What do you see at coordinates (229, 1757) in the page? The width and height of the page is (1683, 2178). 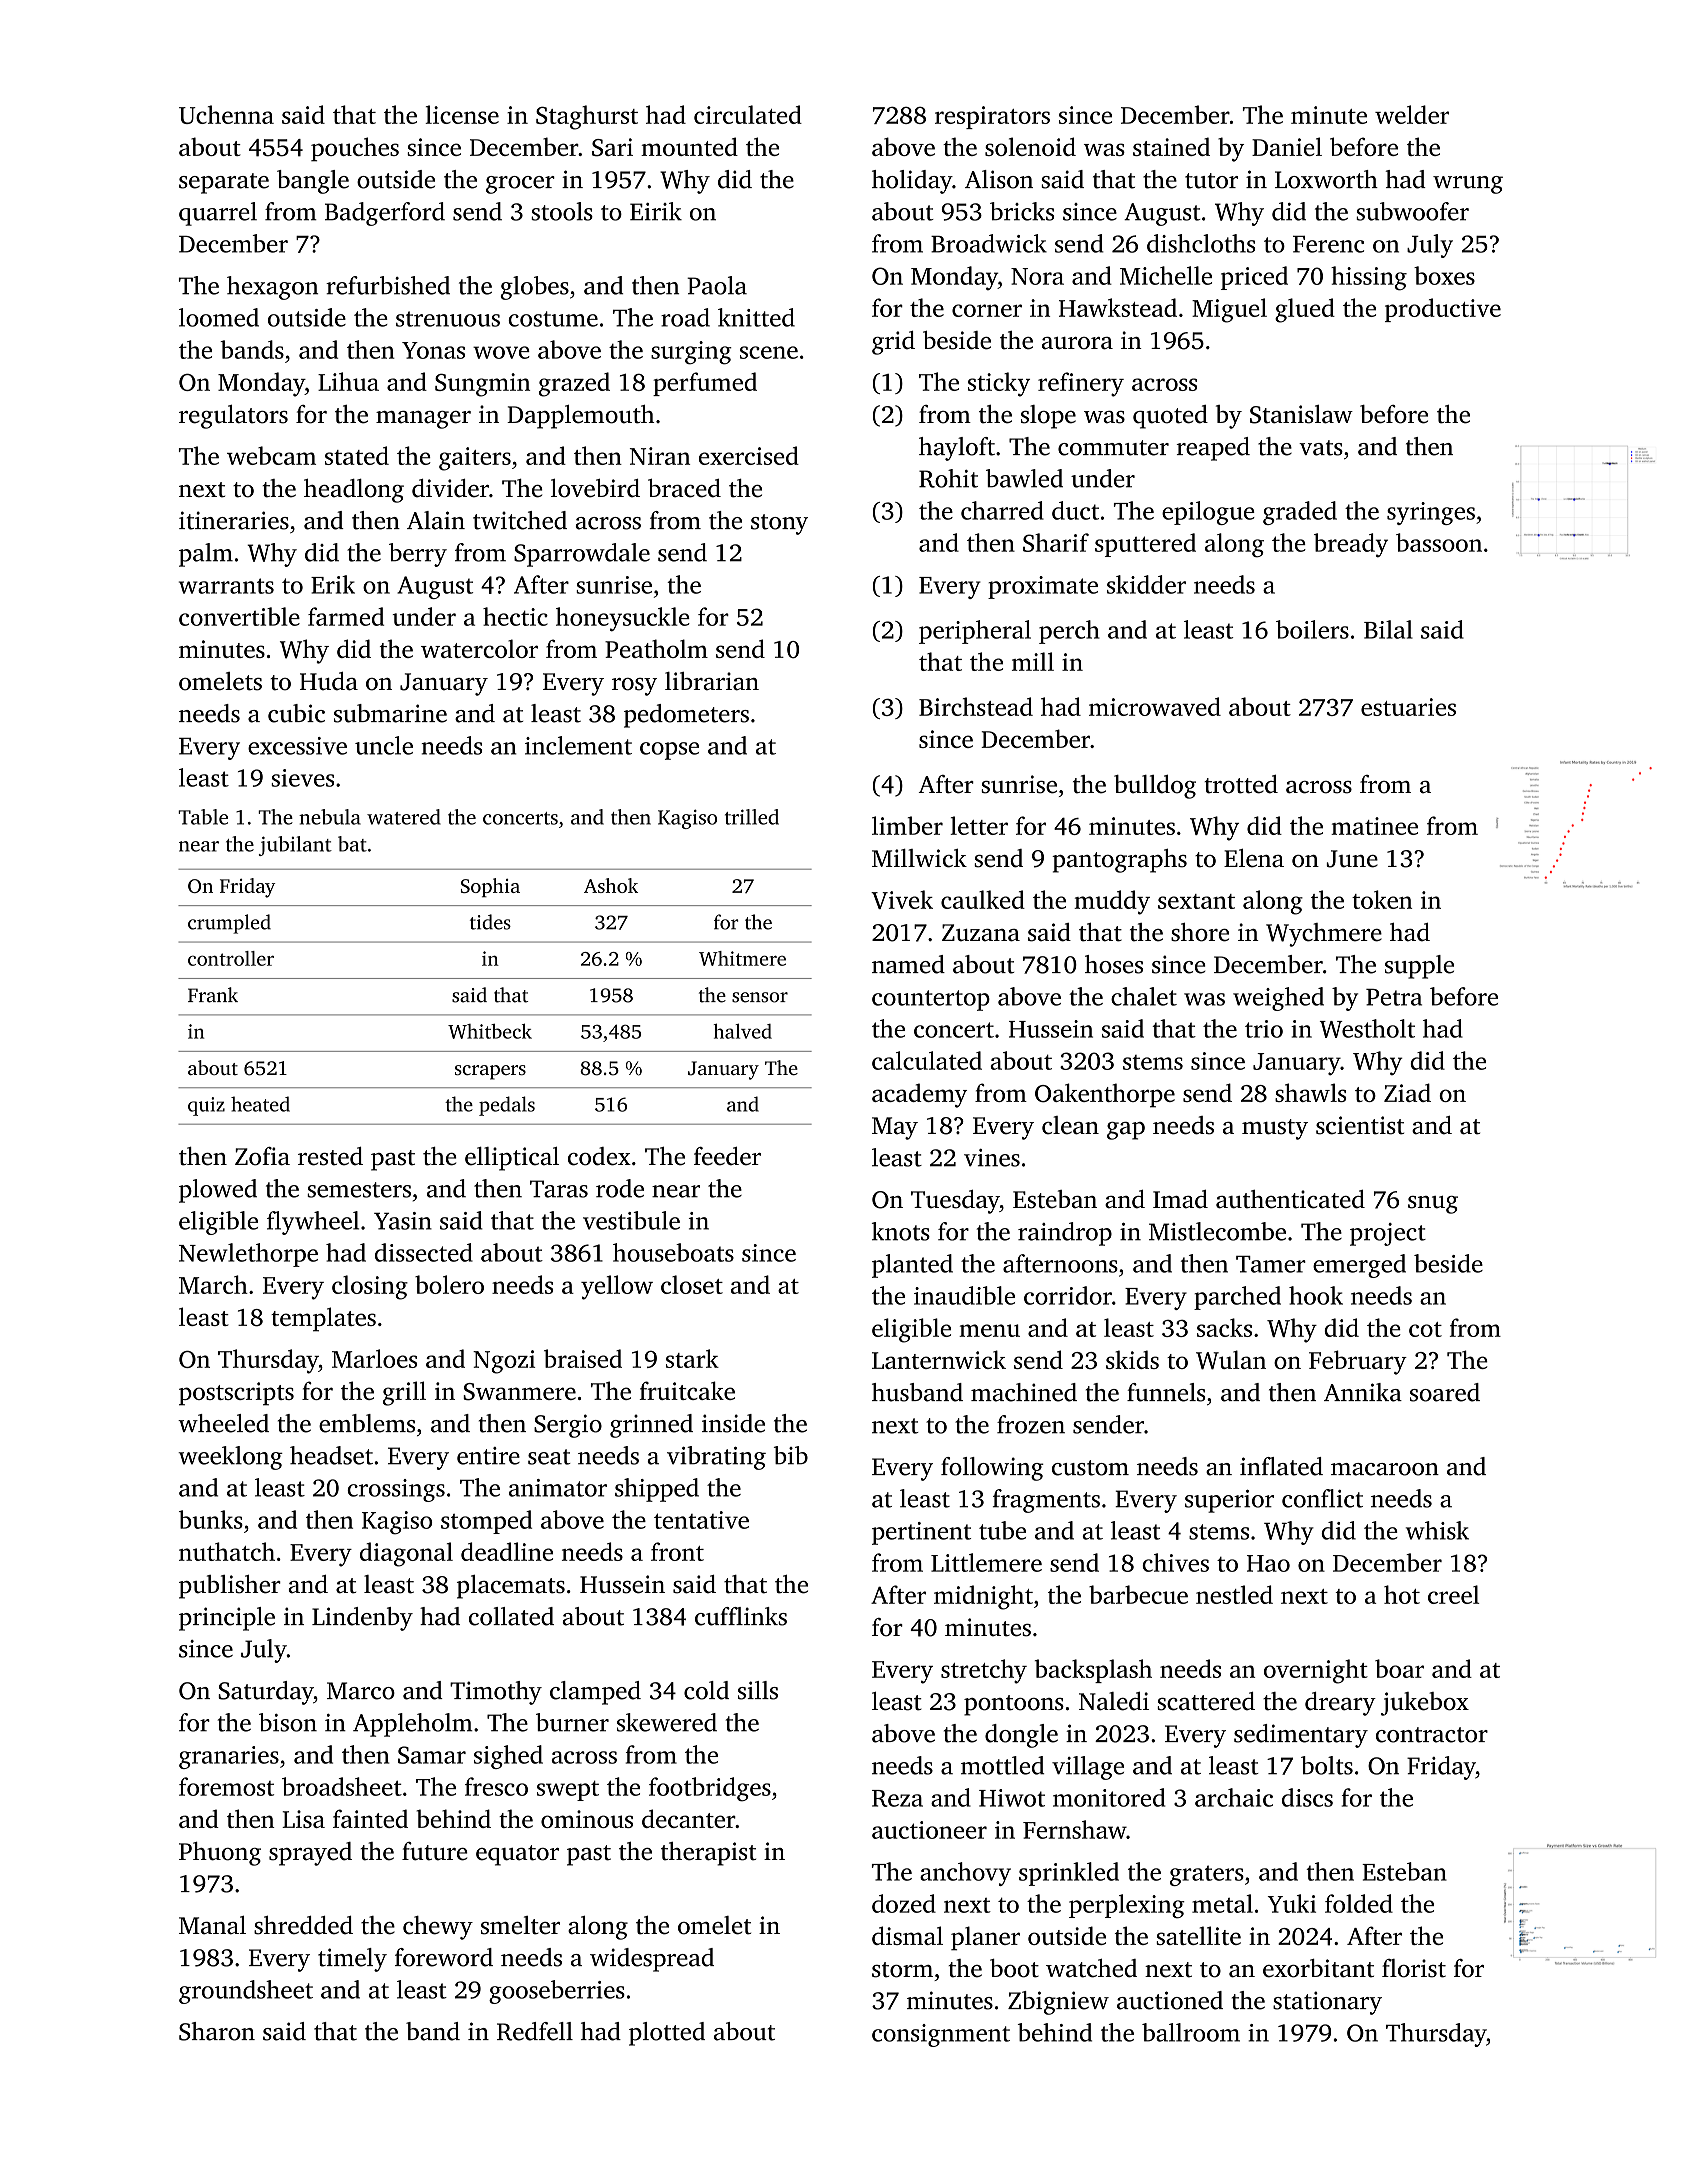 I see `granaries` at bounding box center [229, 1757].
